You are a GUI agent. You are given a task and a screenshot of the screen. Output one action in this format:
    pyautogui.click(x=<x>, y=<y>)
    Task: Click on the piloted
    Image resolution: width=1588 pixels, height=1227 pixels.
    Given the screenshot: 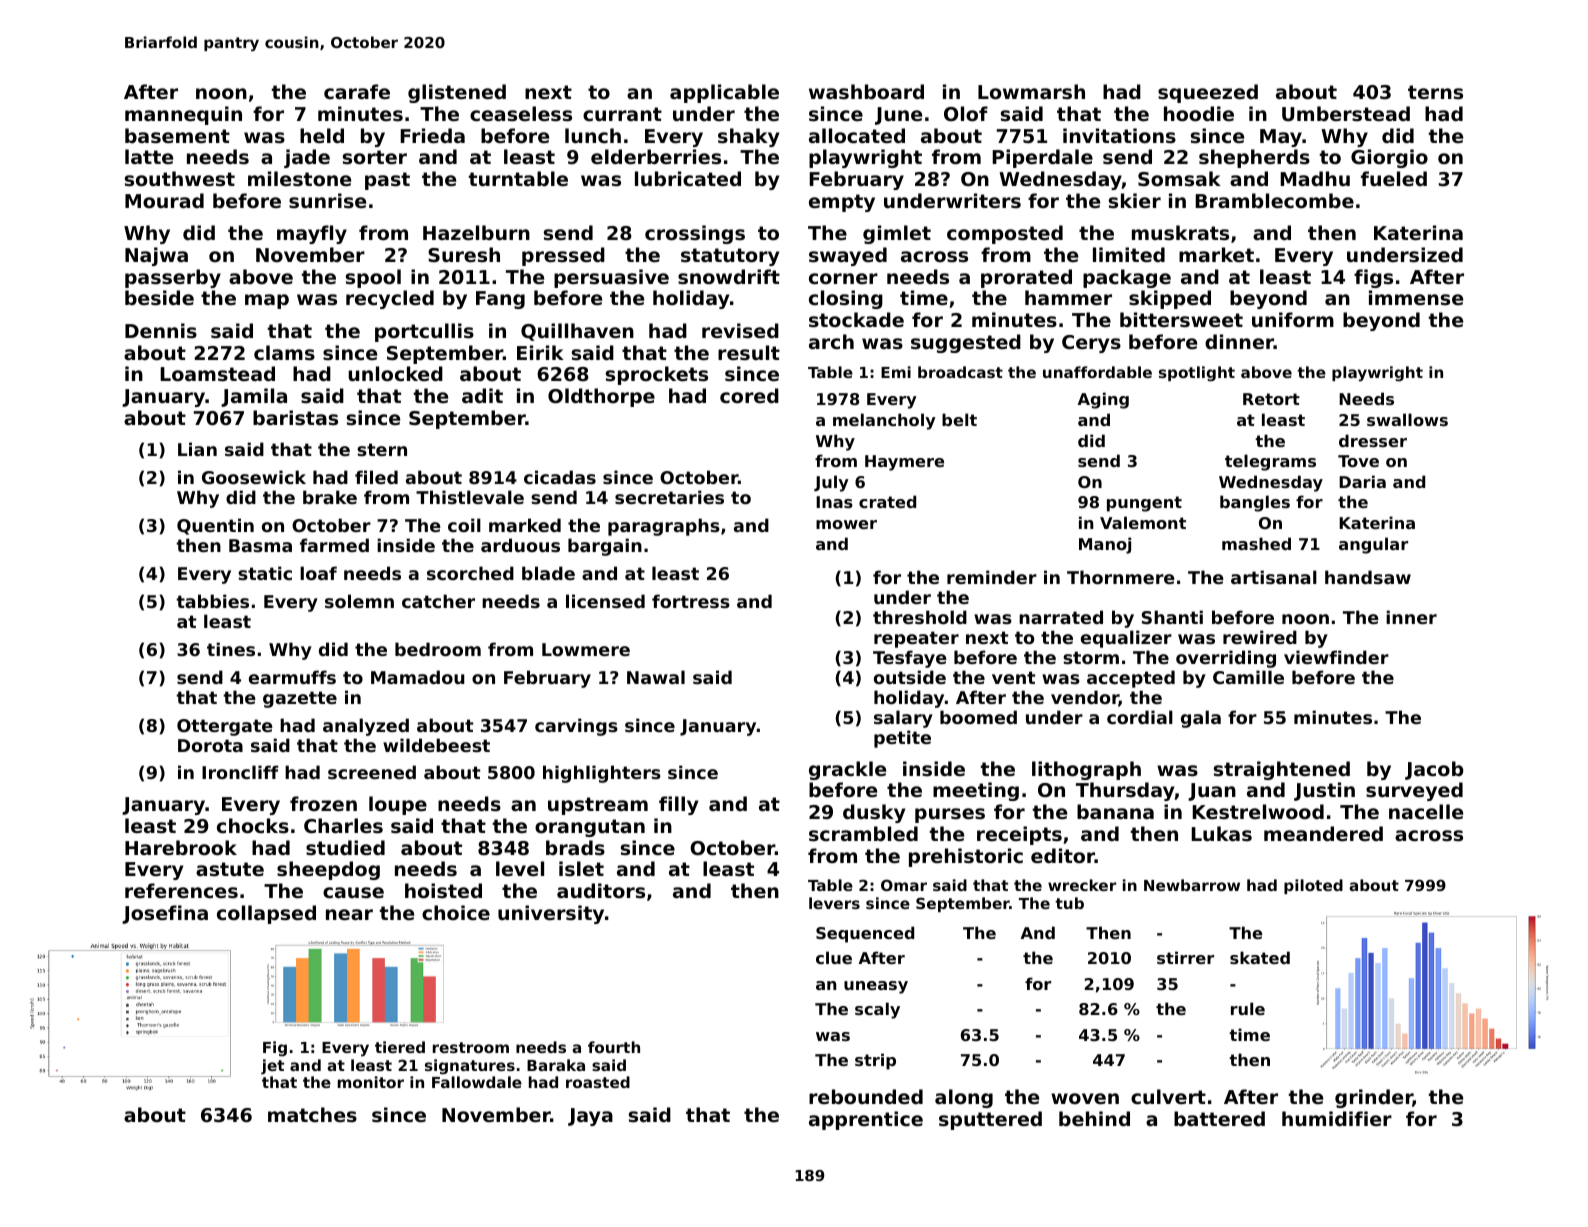 What is the action you would take?
    pyautogui.click(x=1313, y=886)
